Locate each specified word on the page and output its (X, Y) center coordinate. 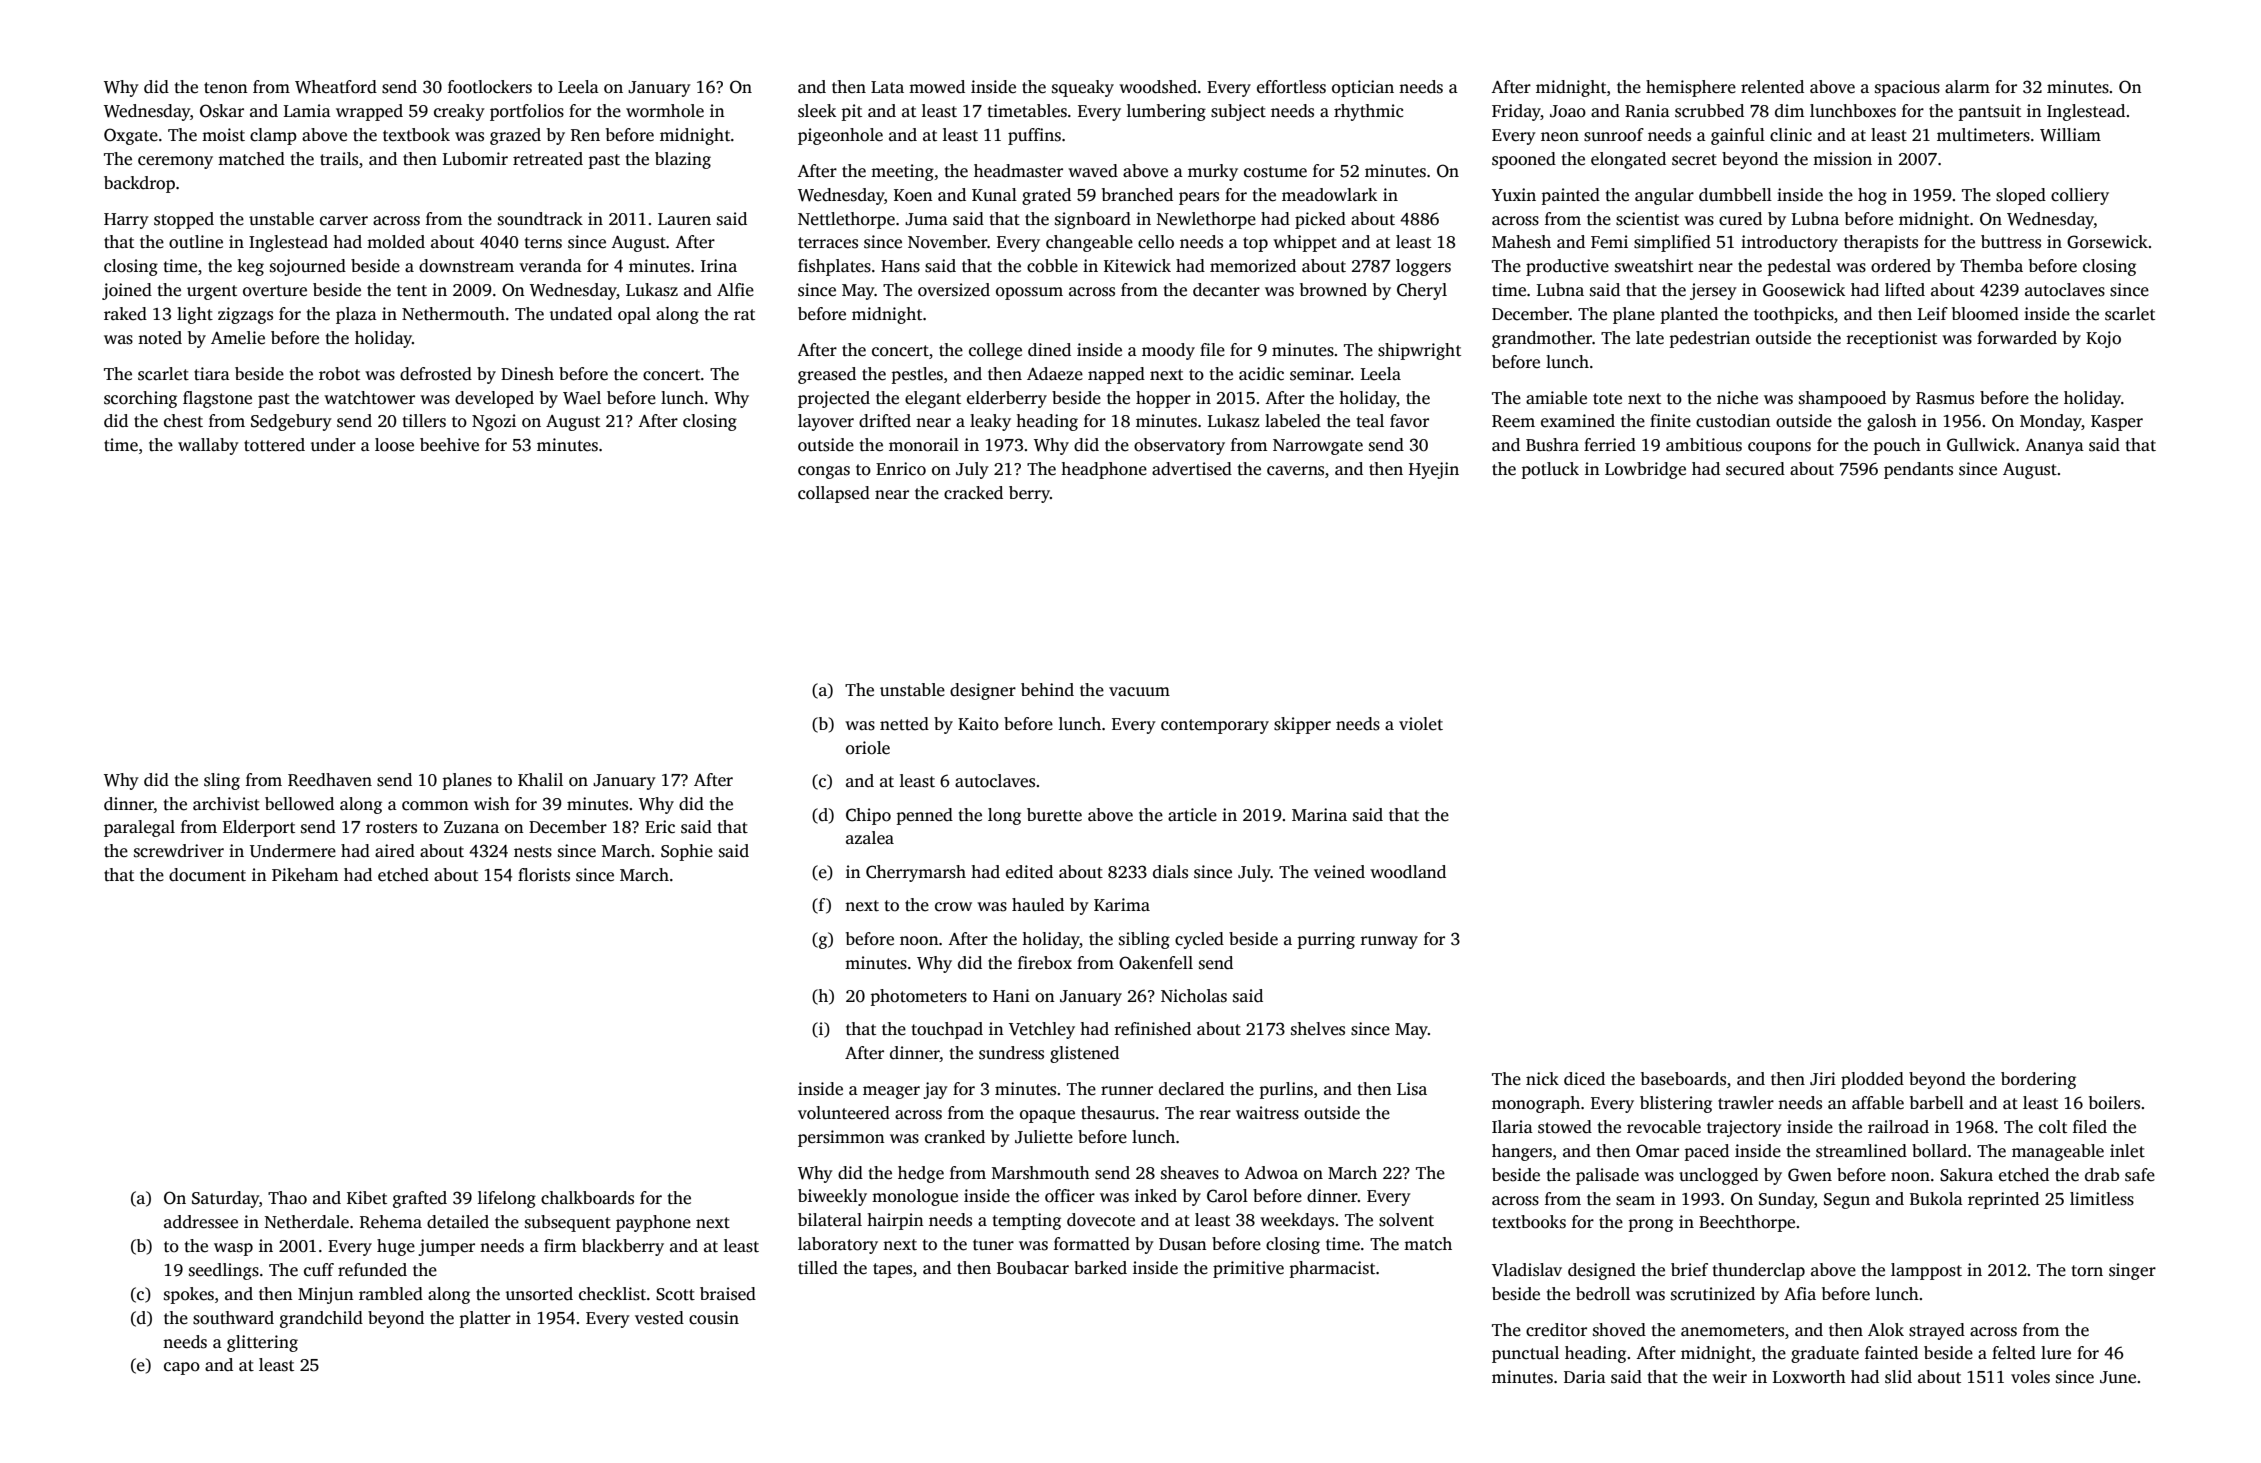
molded (396, 242)
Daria (1585, 1376)
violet (1421, 724)
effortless (1291, 87)
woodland (1408, 872)
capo (182, 1368)
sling (222, 781)
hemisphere (1691, 88)
